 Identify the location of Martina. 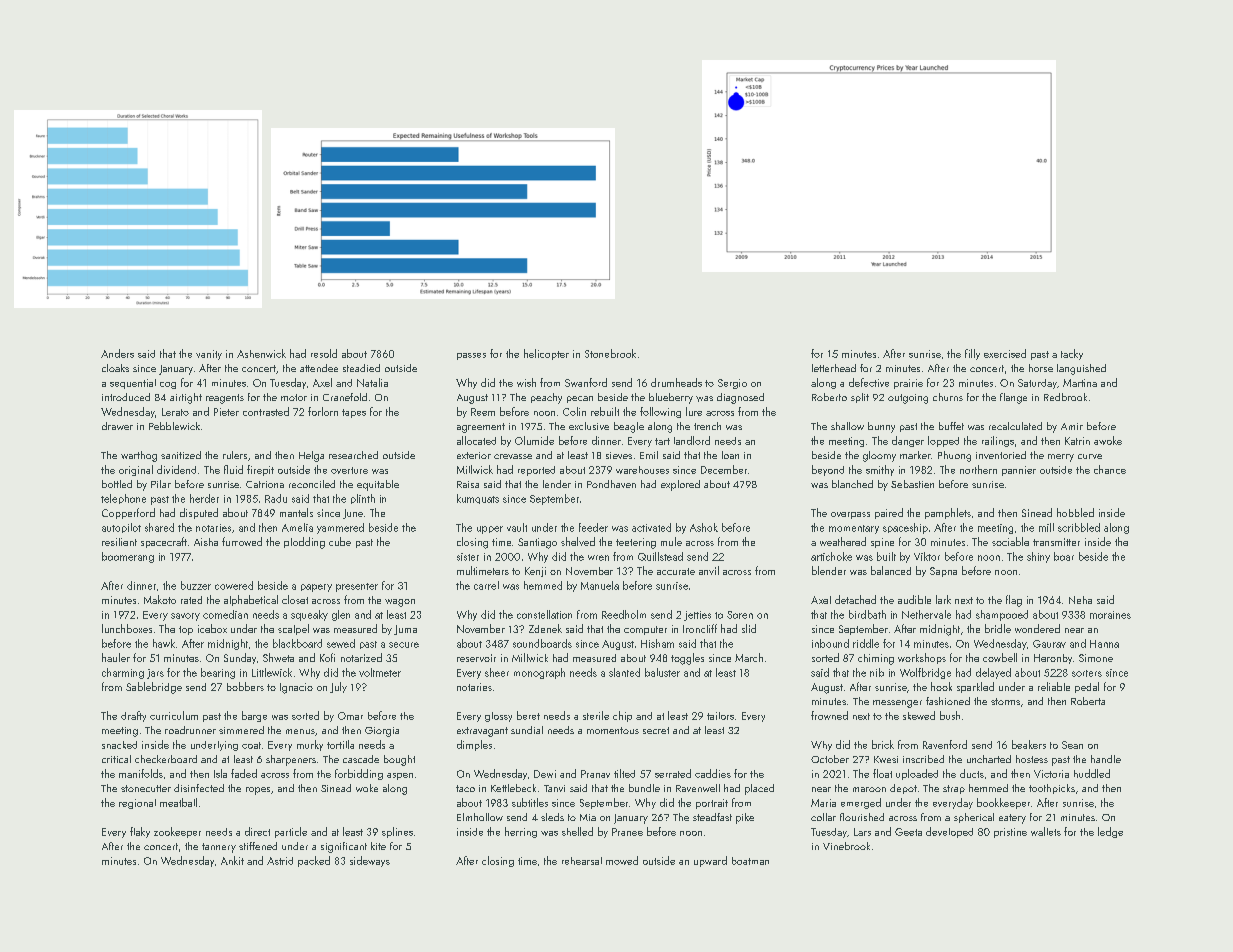
(1080, 383).
